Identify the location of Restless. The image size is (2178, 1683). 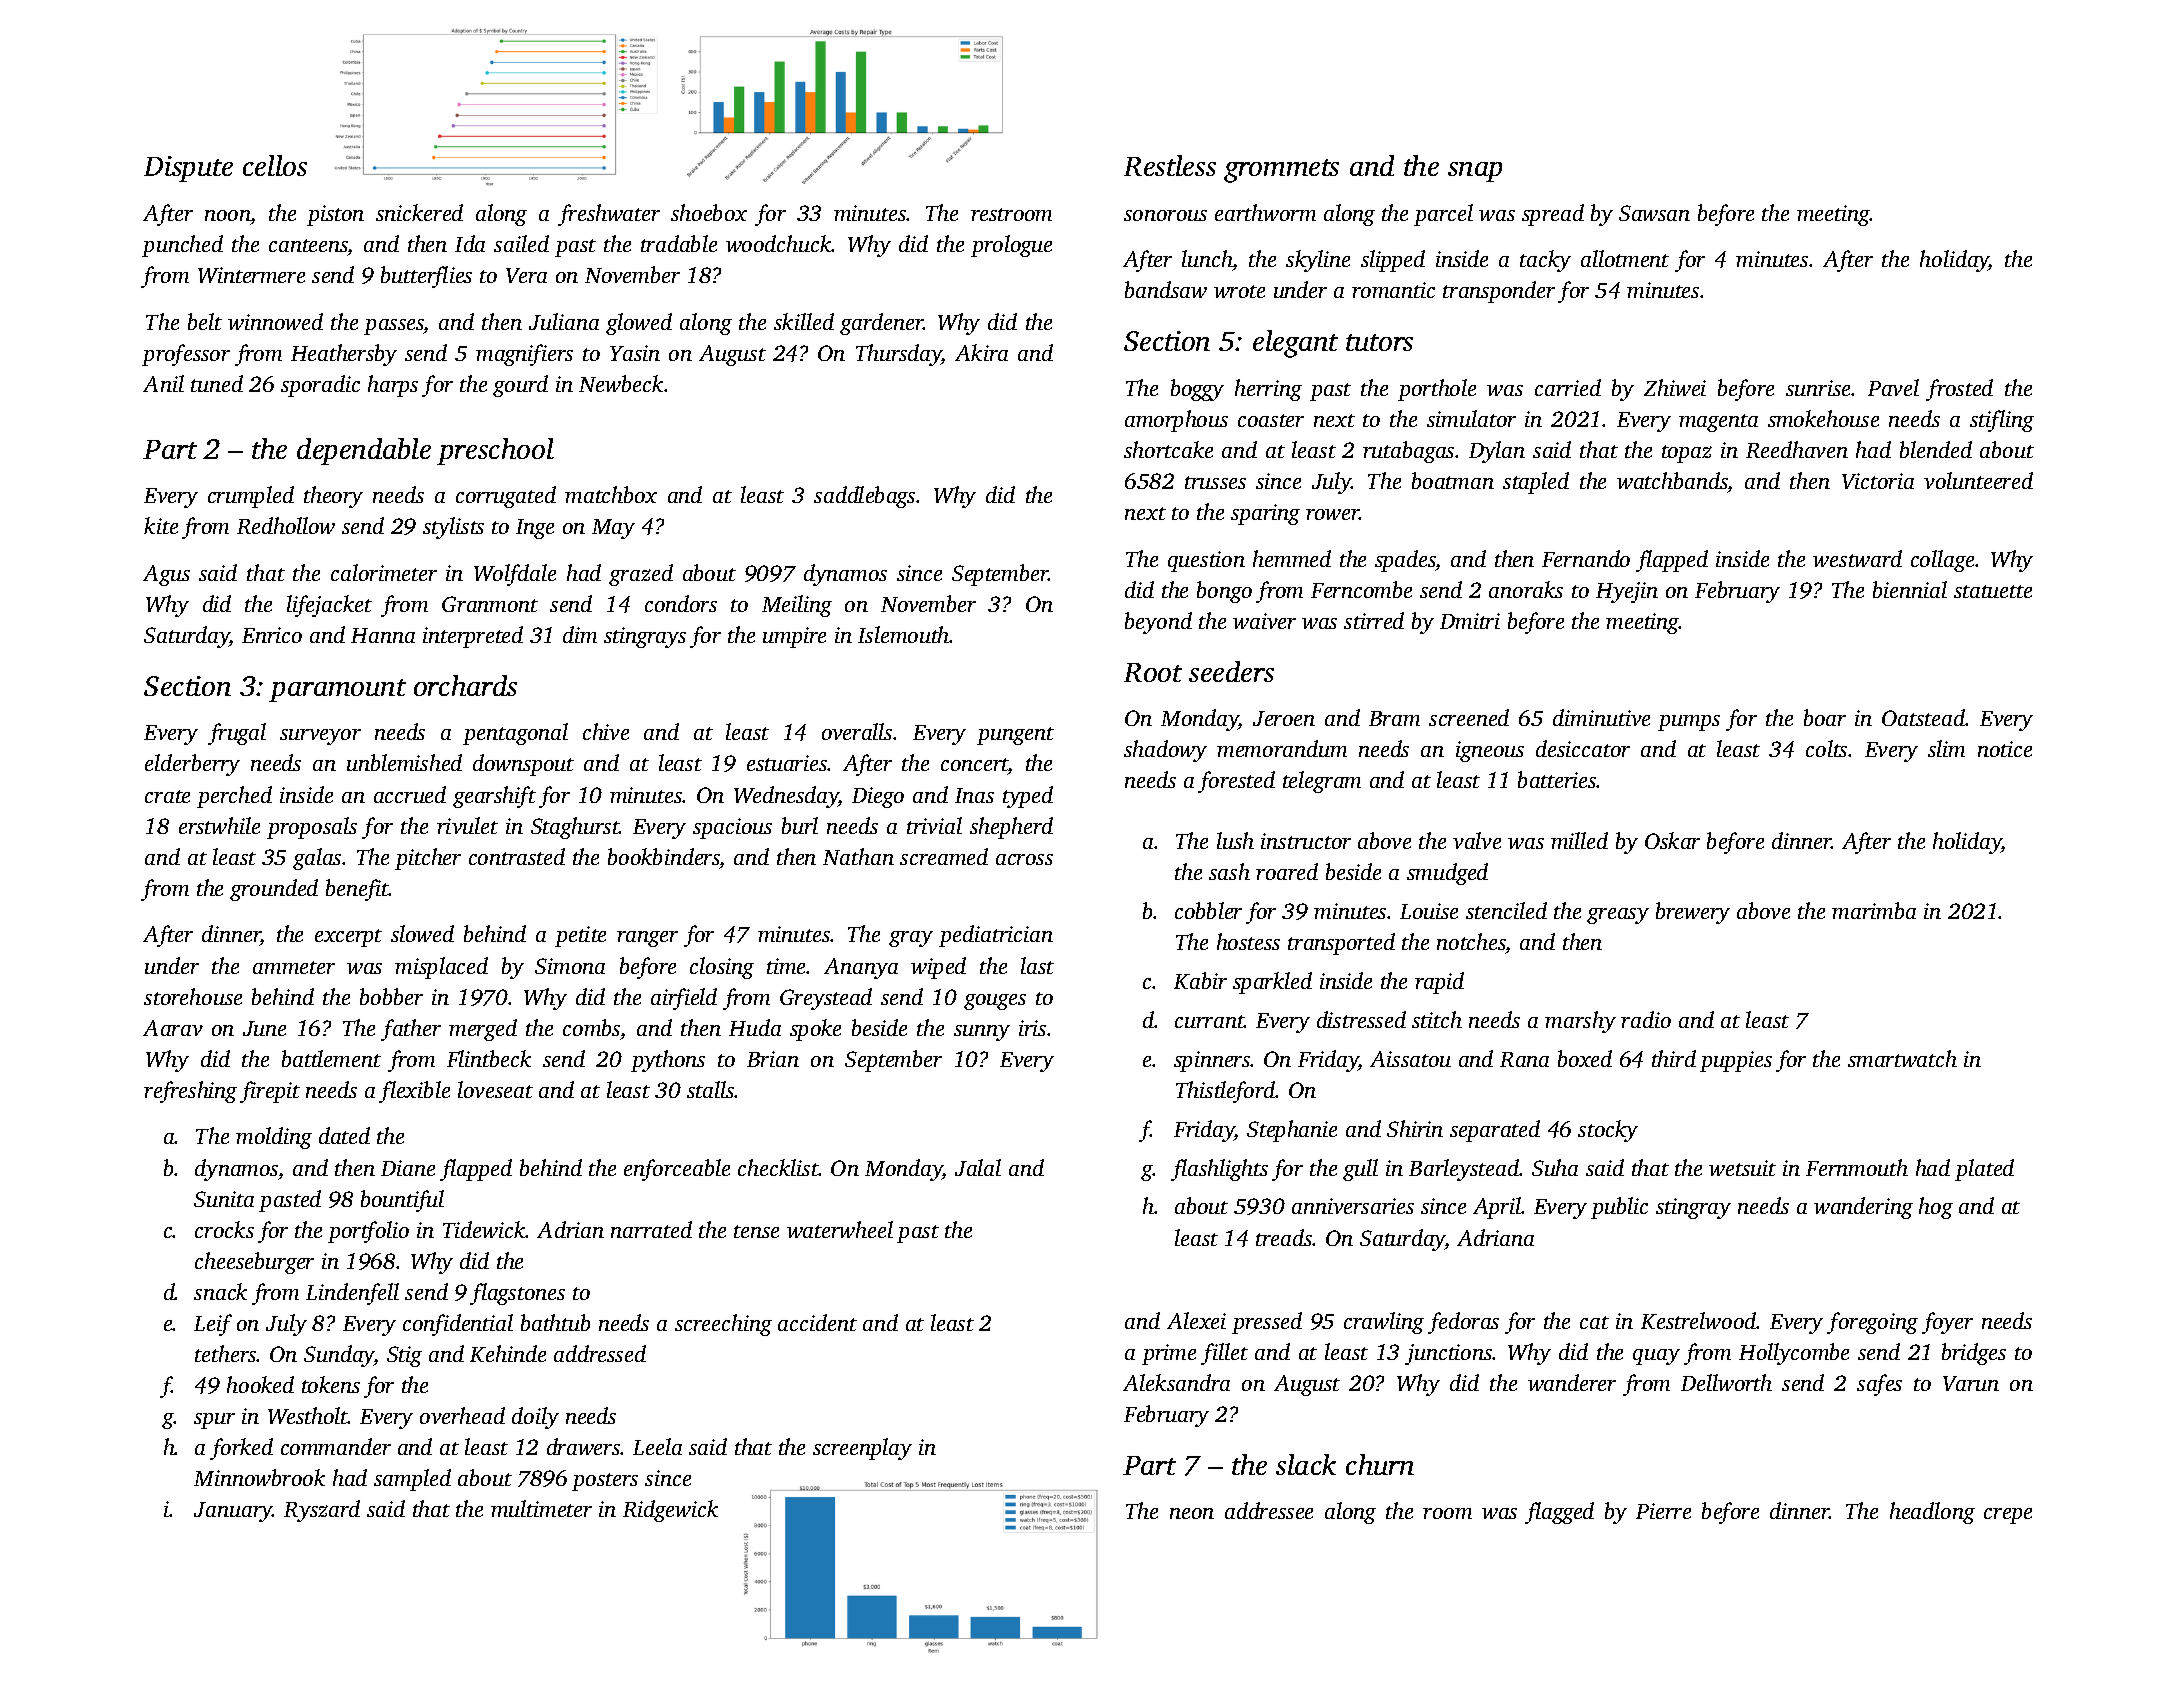
(1170, 165).
